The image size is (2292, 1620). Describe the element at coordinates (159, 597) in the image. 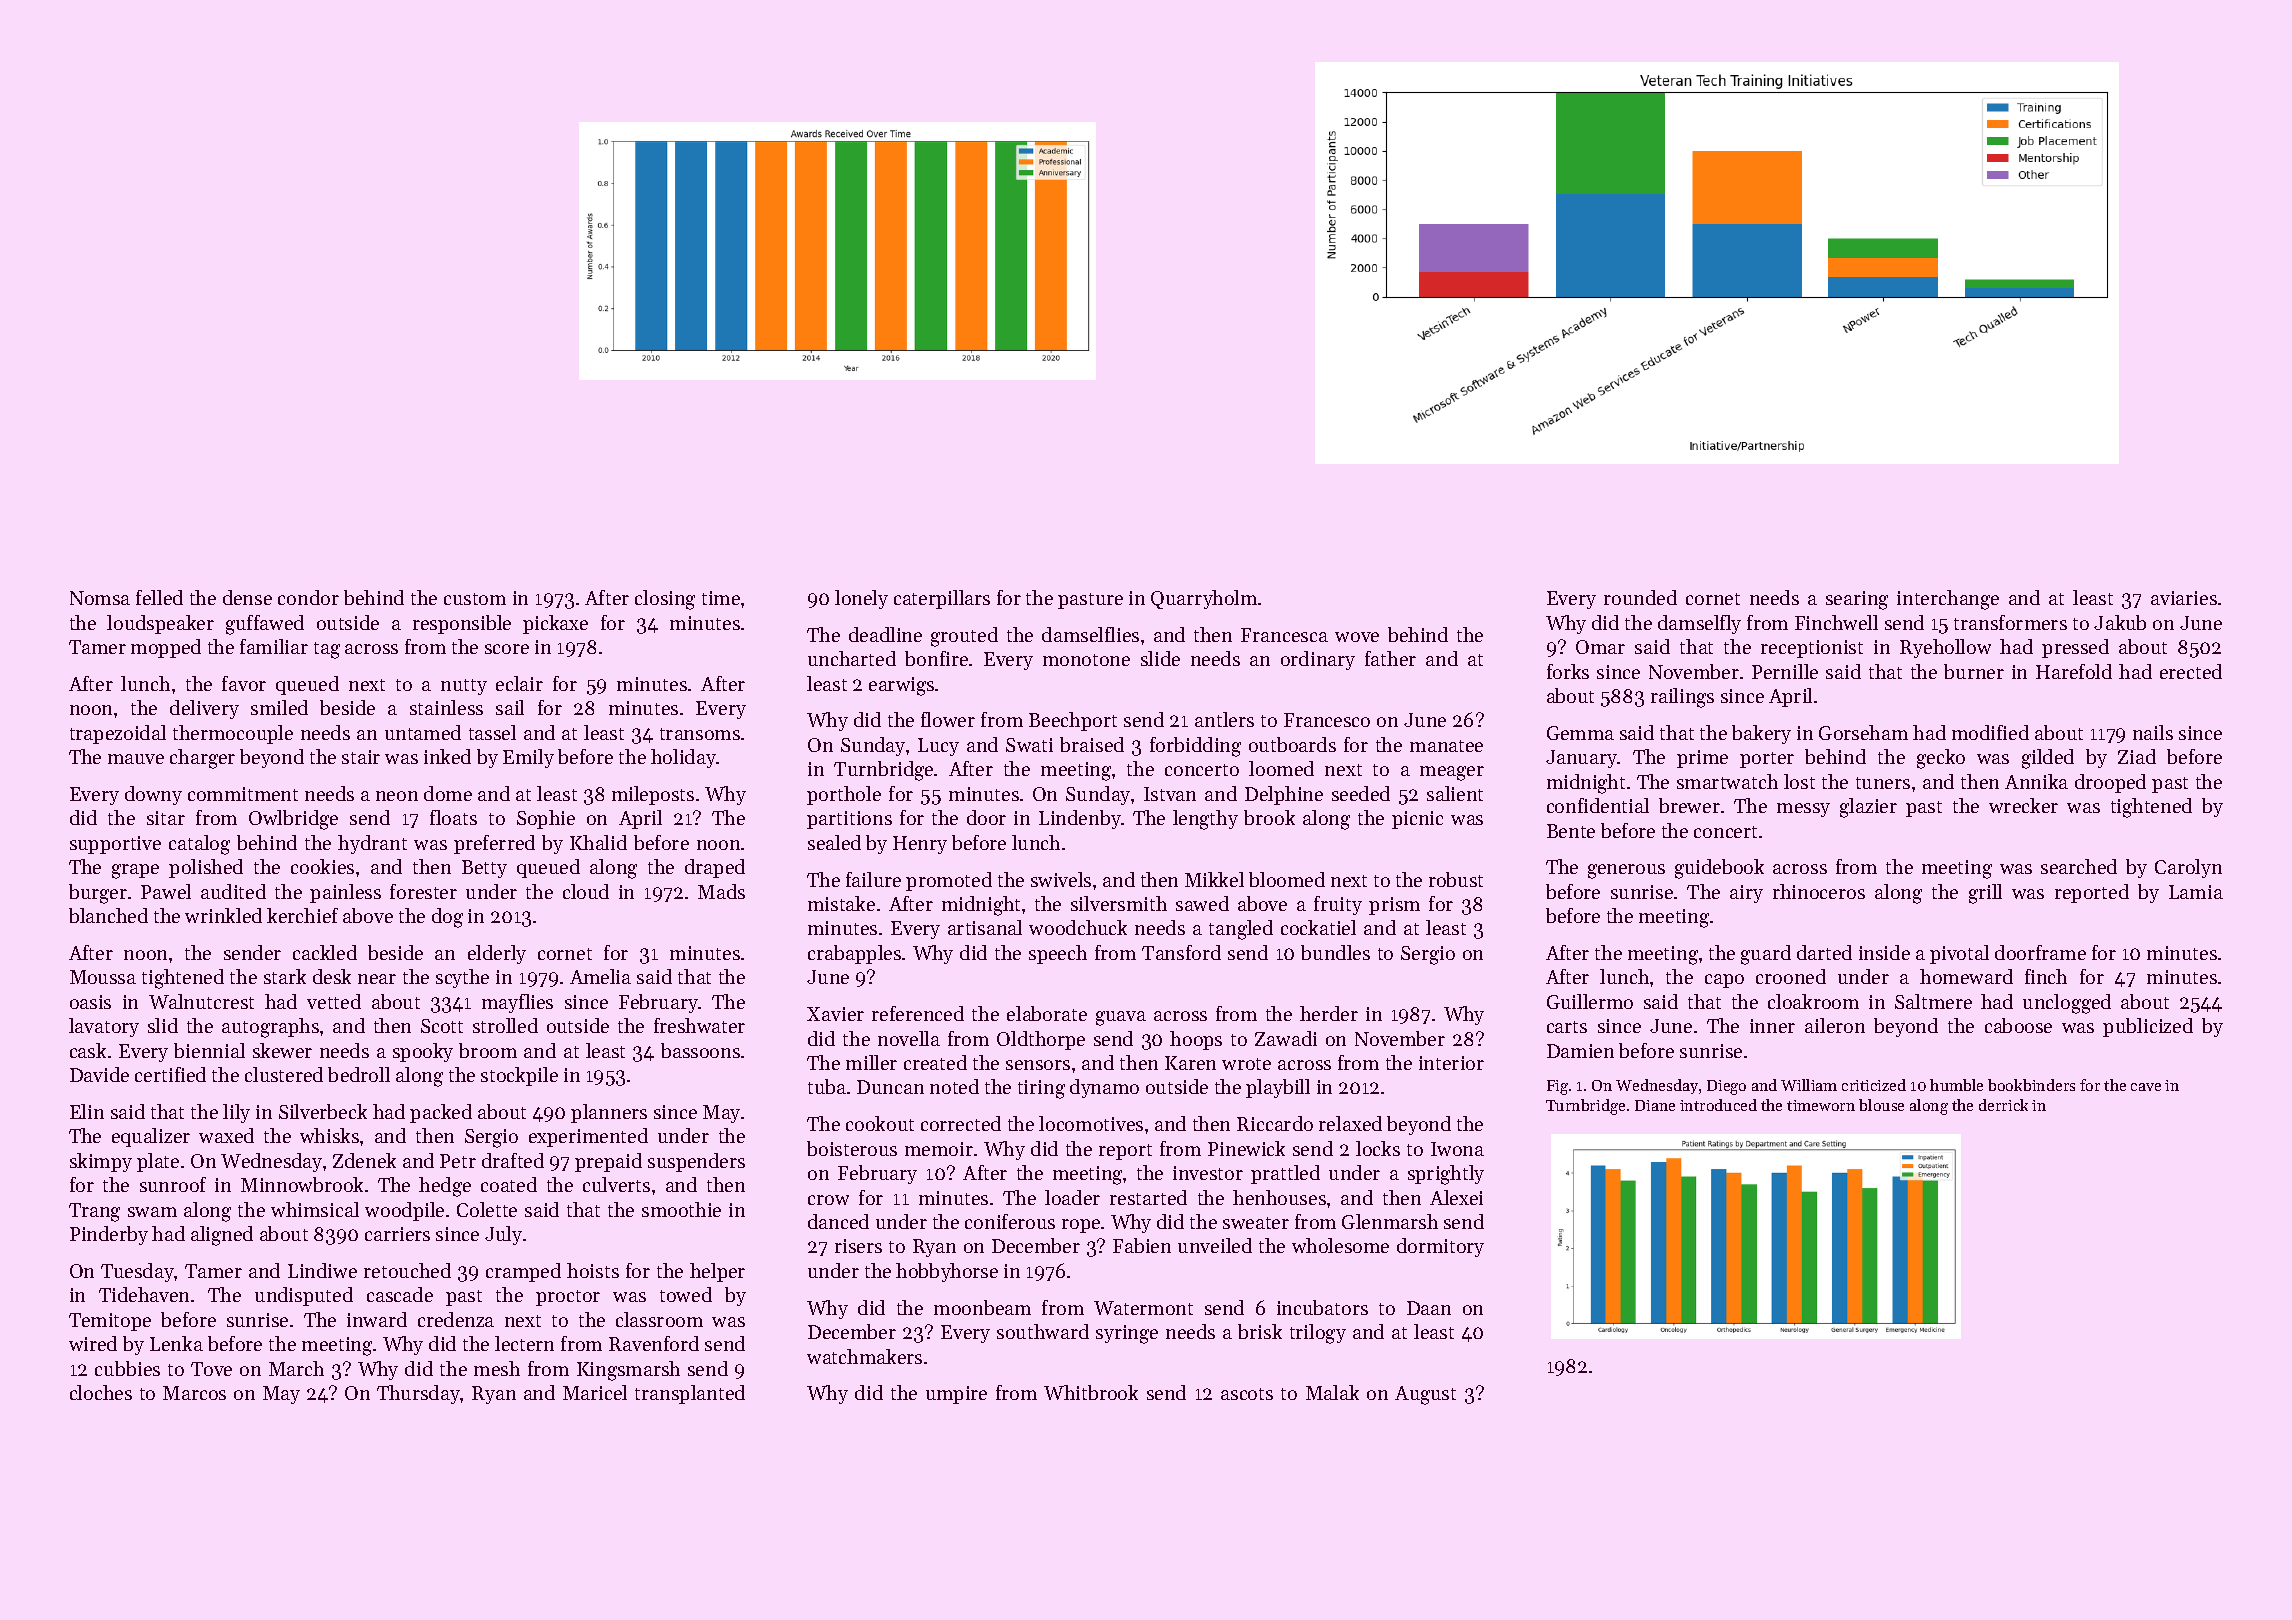

I see `felled` at that location.
